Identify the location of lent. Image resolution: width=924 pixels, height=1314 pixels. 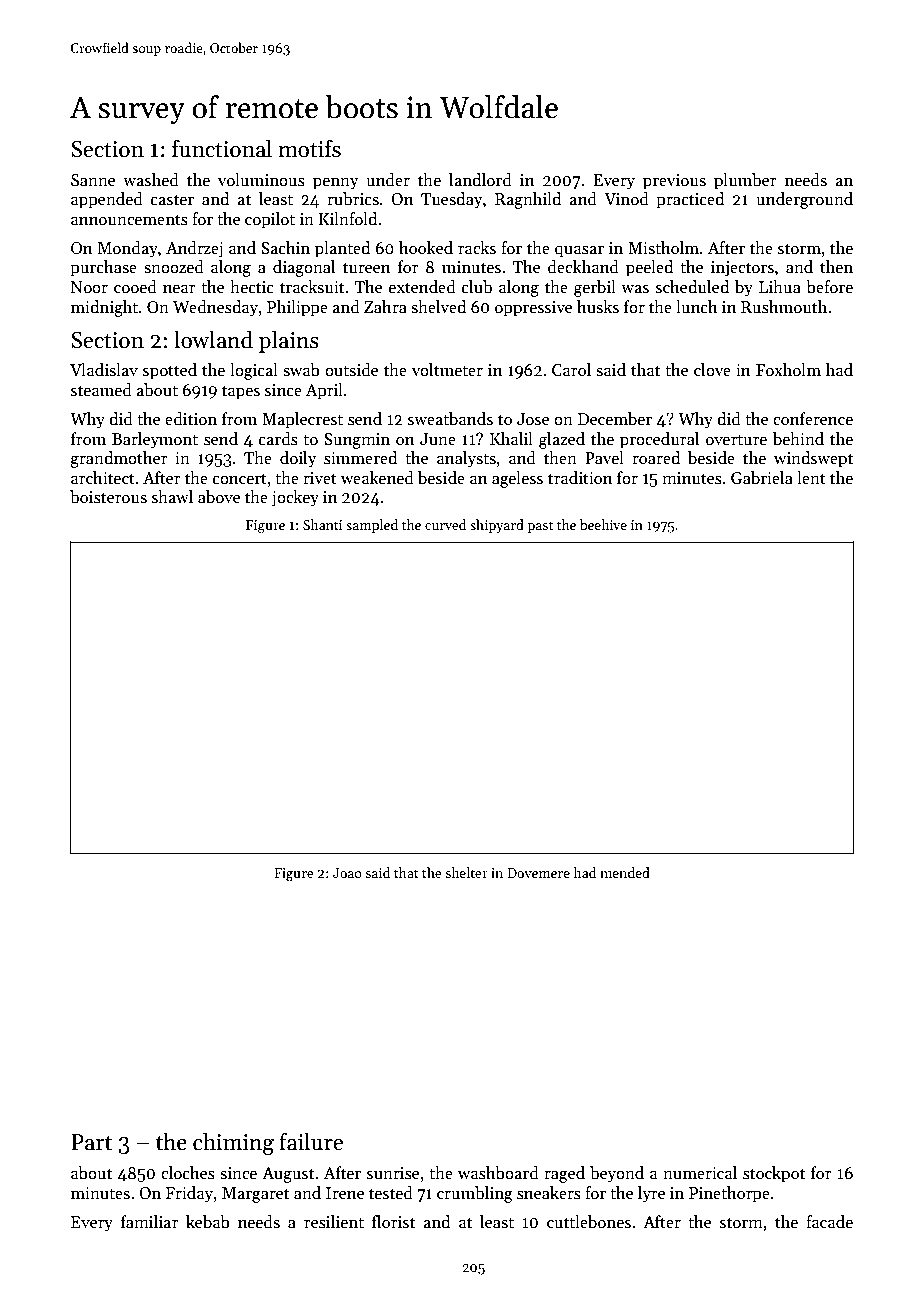
(811, 478).
